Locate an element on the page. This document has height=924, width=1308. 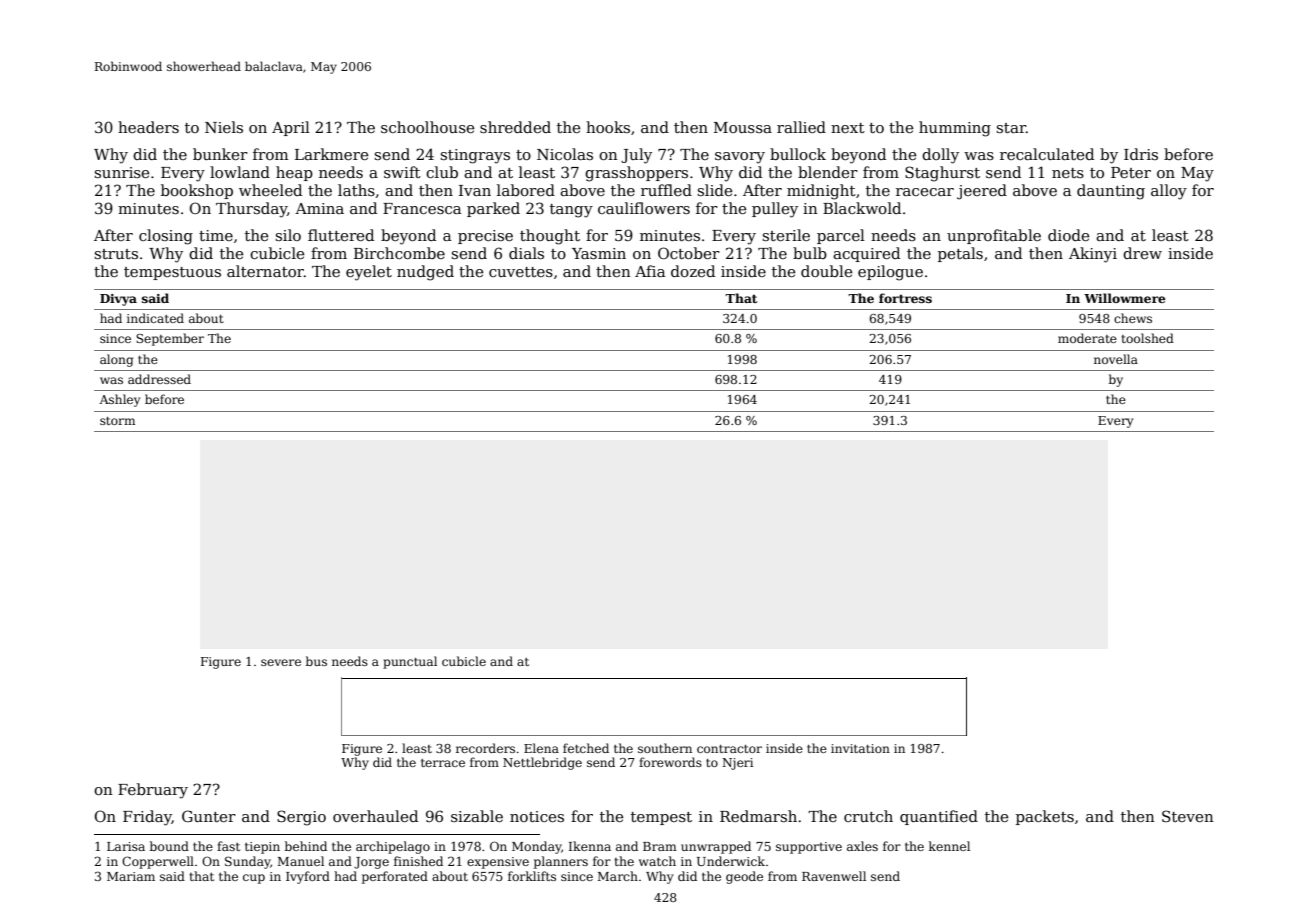
novella is located at coordinates (1116, 359).
